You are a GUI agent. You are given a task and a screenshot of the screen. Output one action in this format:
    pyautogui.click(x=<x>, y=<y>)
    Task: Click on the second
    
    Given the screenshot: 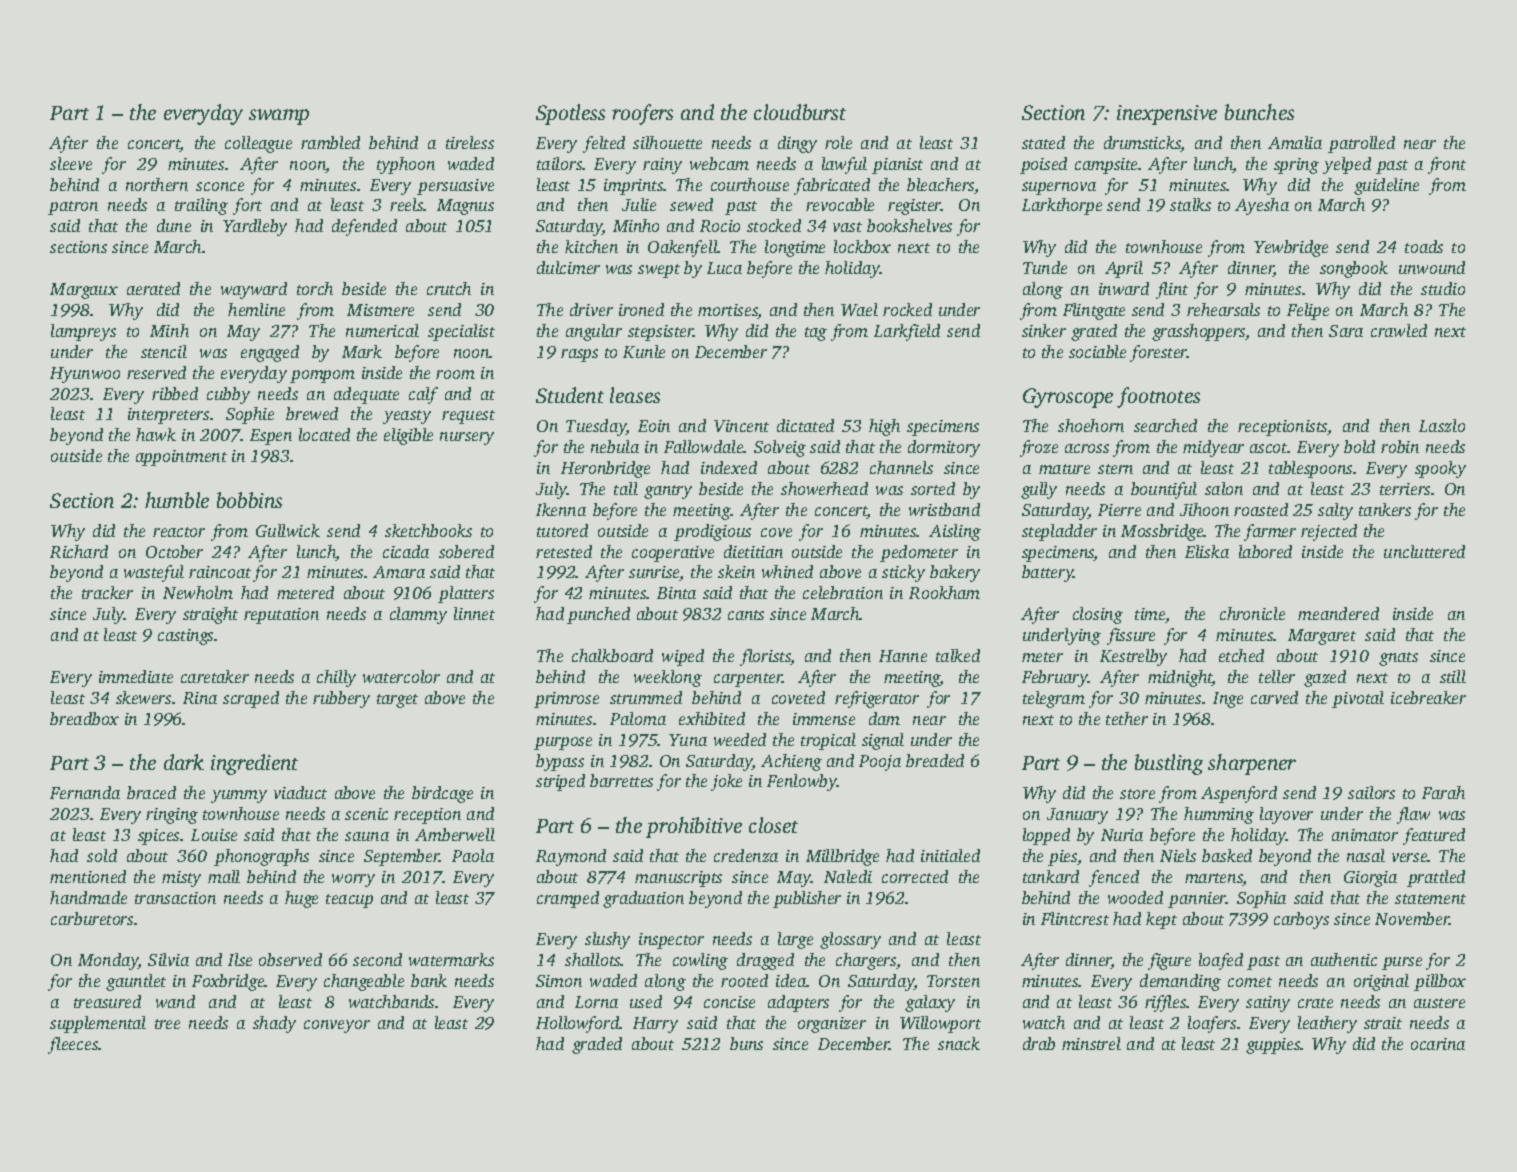 What is the action you would take?
    pyautogui.click(x=377, y=959)
